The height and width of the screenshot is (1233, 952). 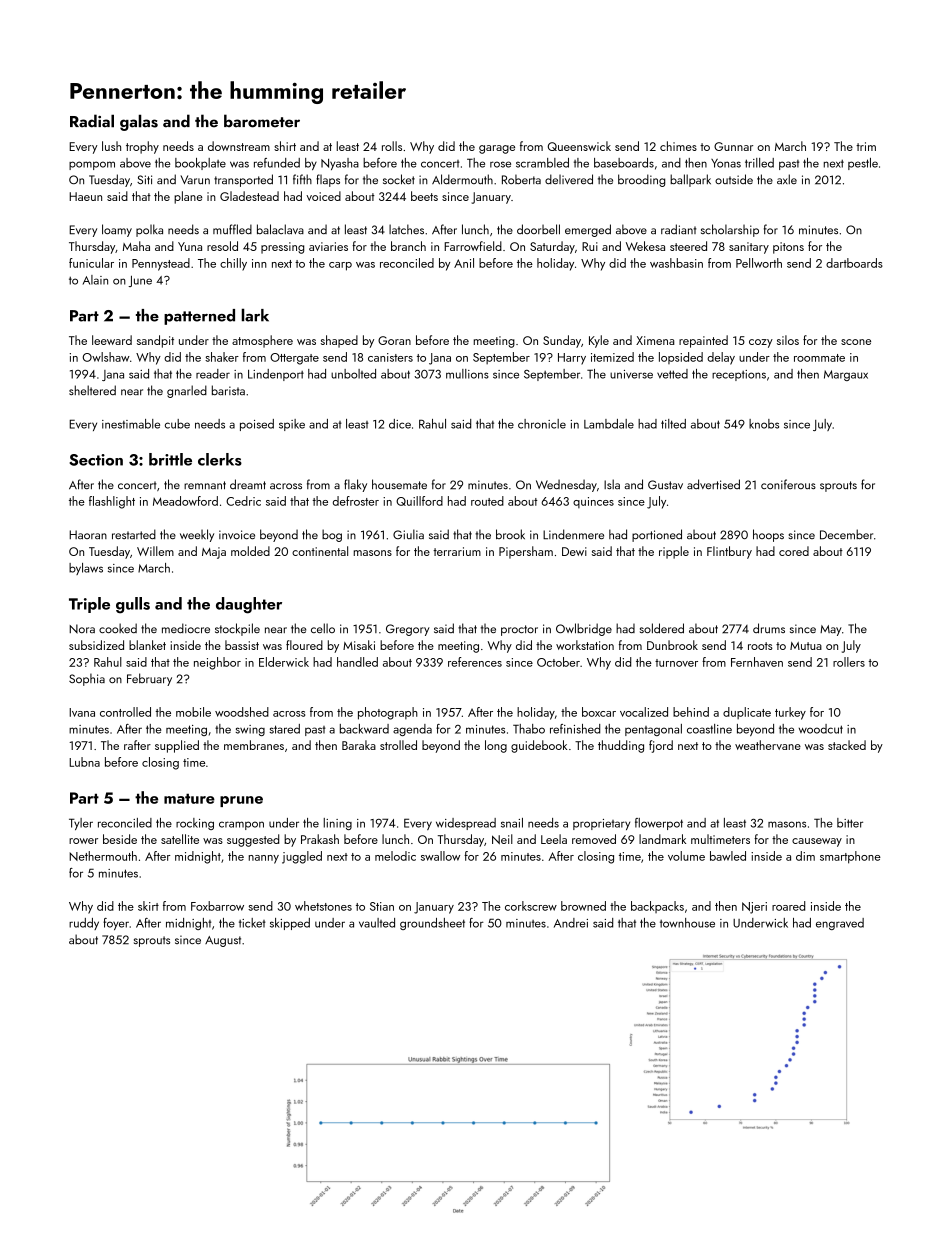 What do you see at coordinates (262, 121) in the screenshot?
I see `barometer` at bounding box center [262, 121].
